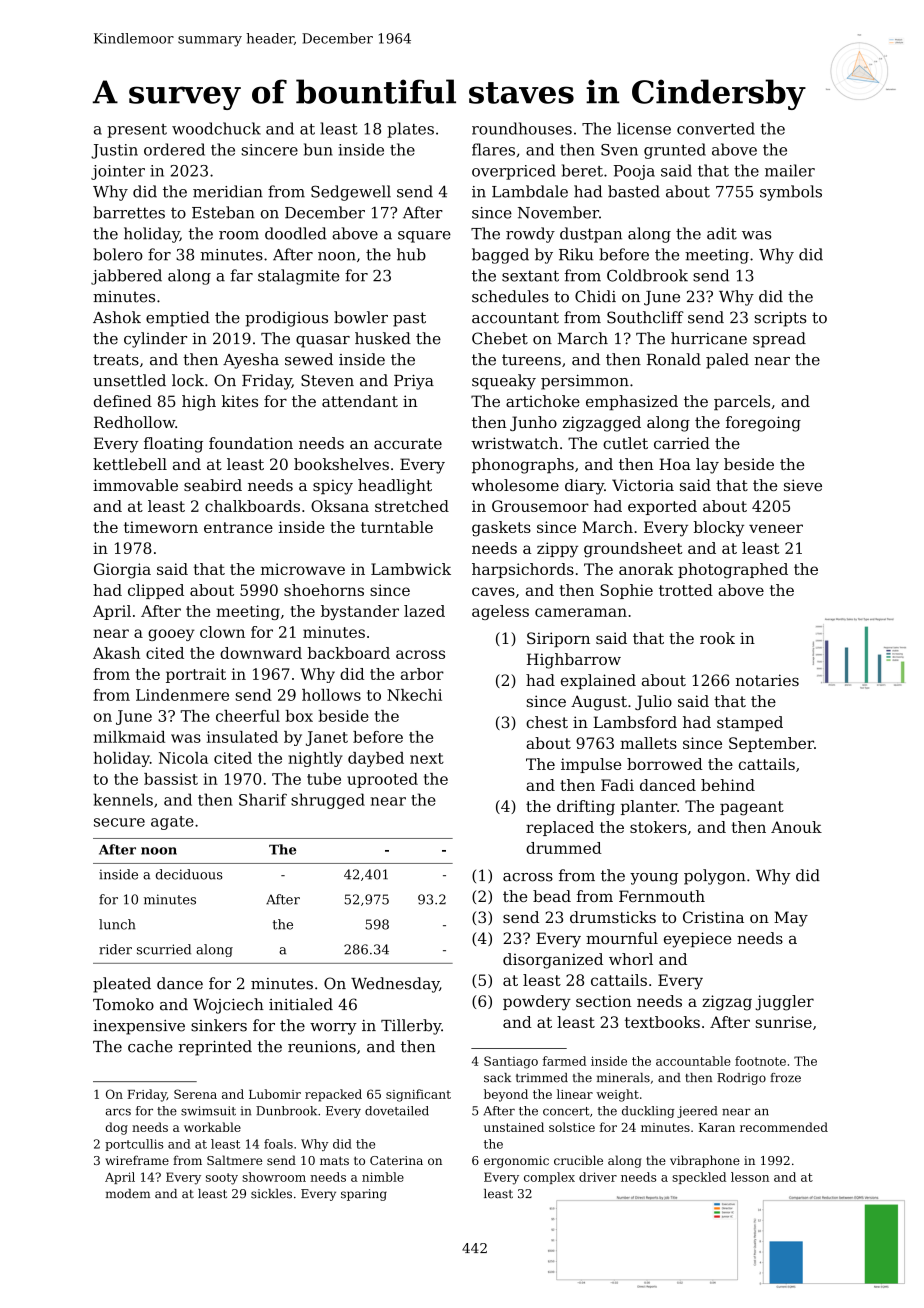 Image resolution: width=924 pixels, height=1308 pixels. I want to click on tube, so click(324, 779).
